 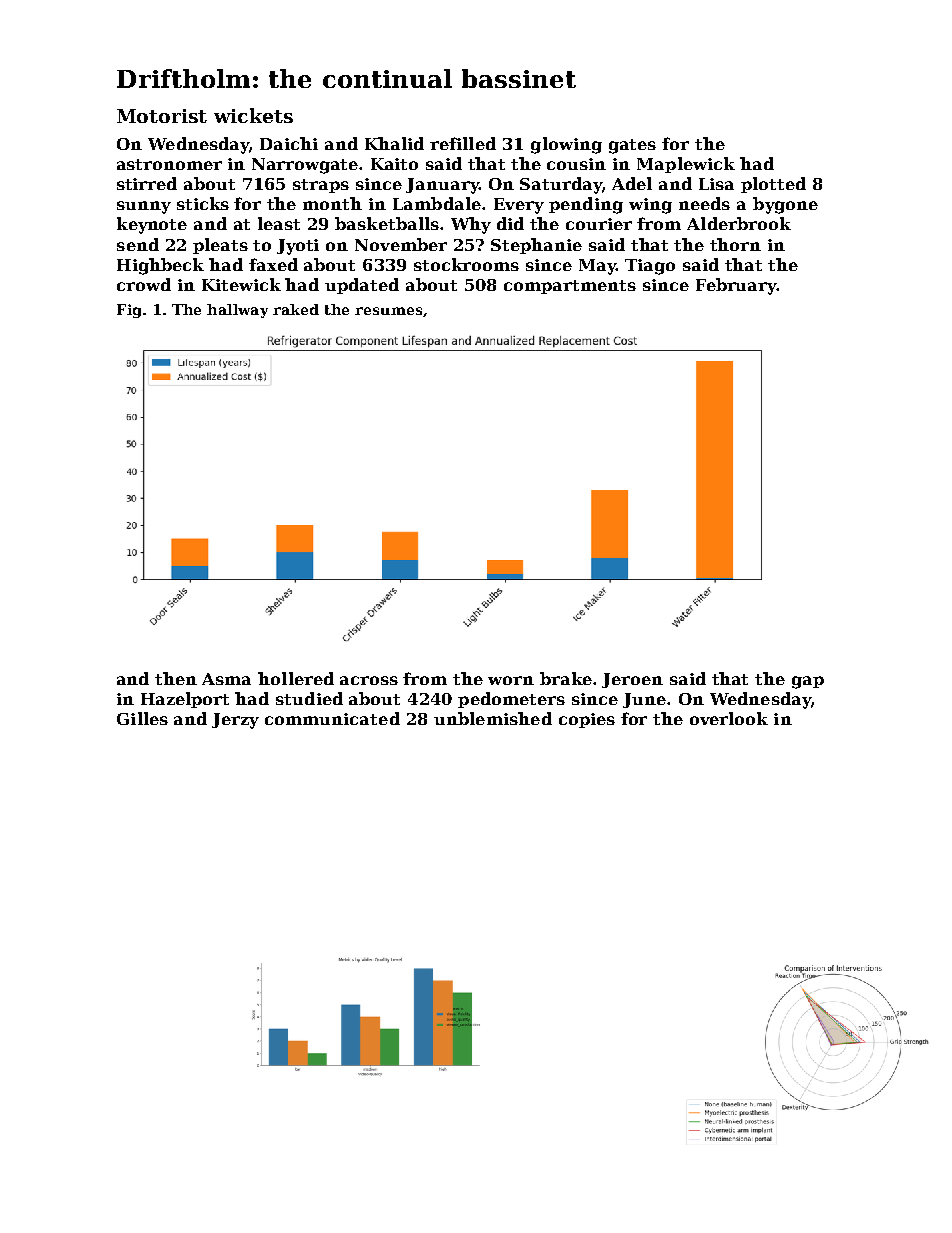 I want to click on Khalid, so click(x=394, y=143).
